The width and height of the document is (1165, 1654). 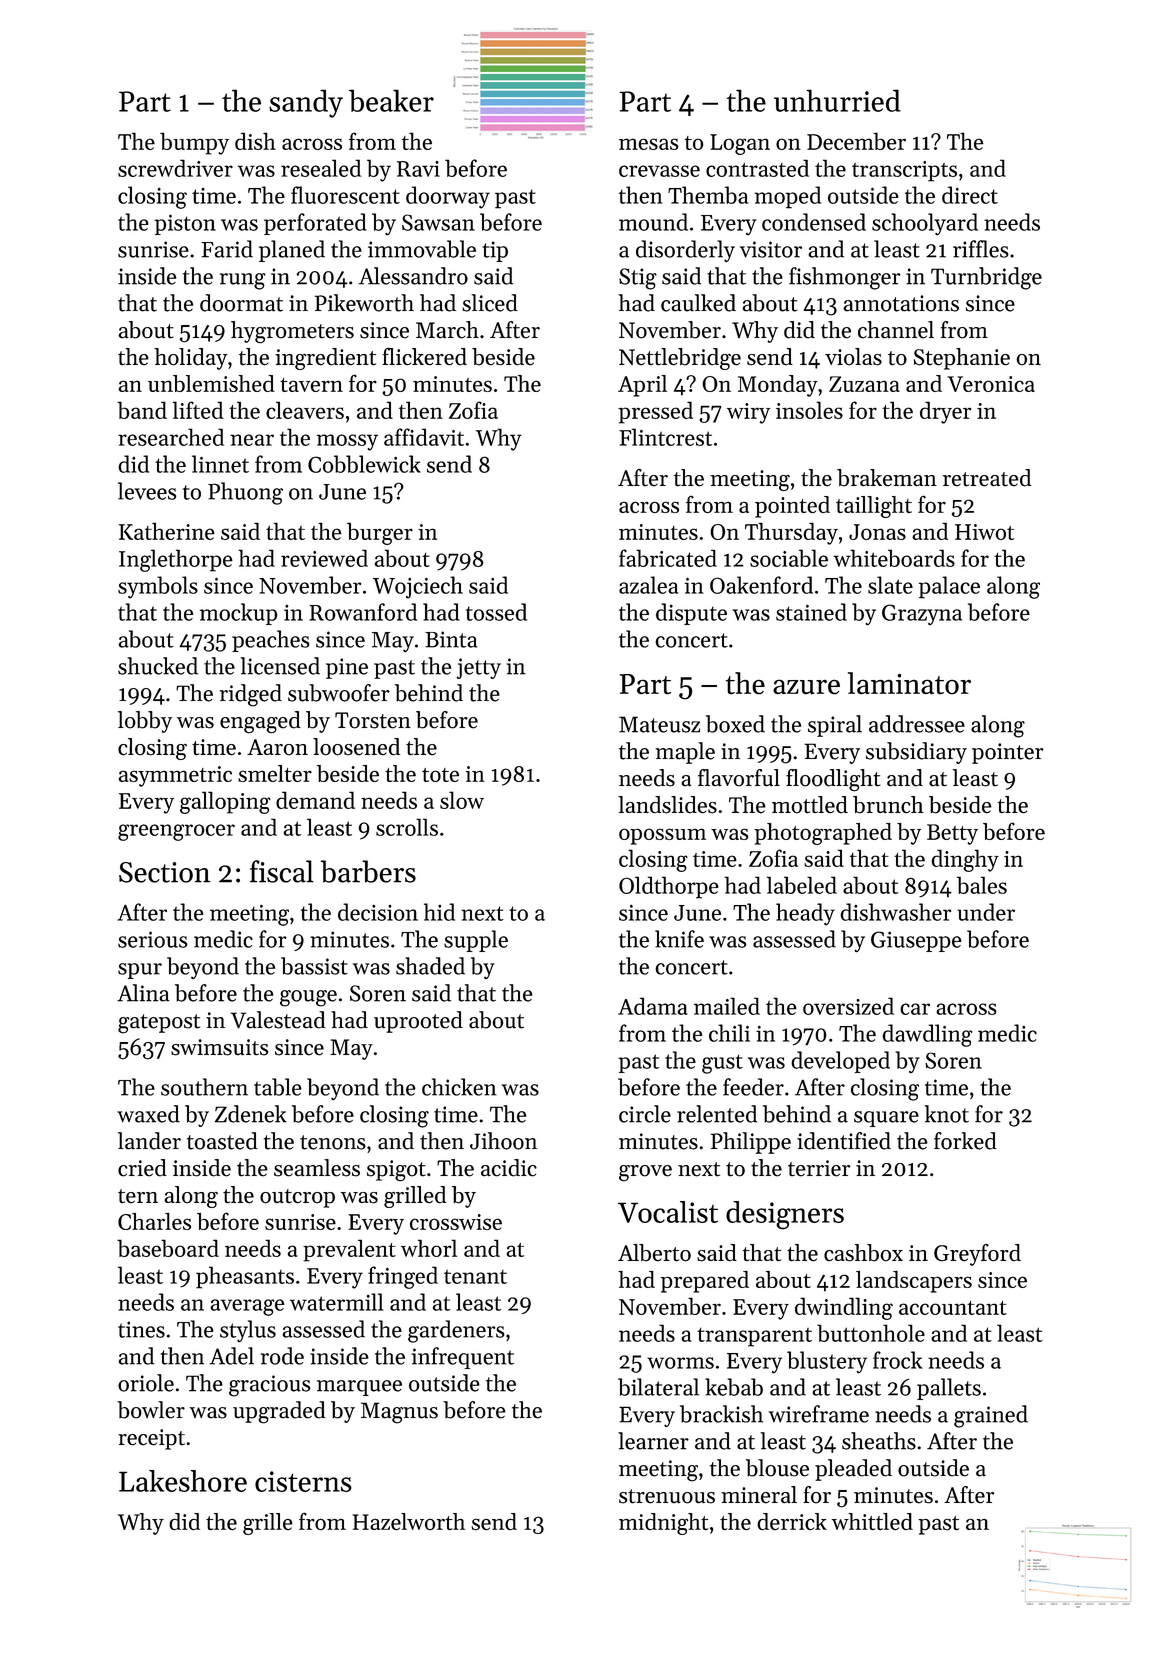 What do you see at coordinates (459, 1087) in the document?
I see `chicken` at bounding box center [459, 1087].
